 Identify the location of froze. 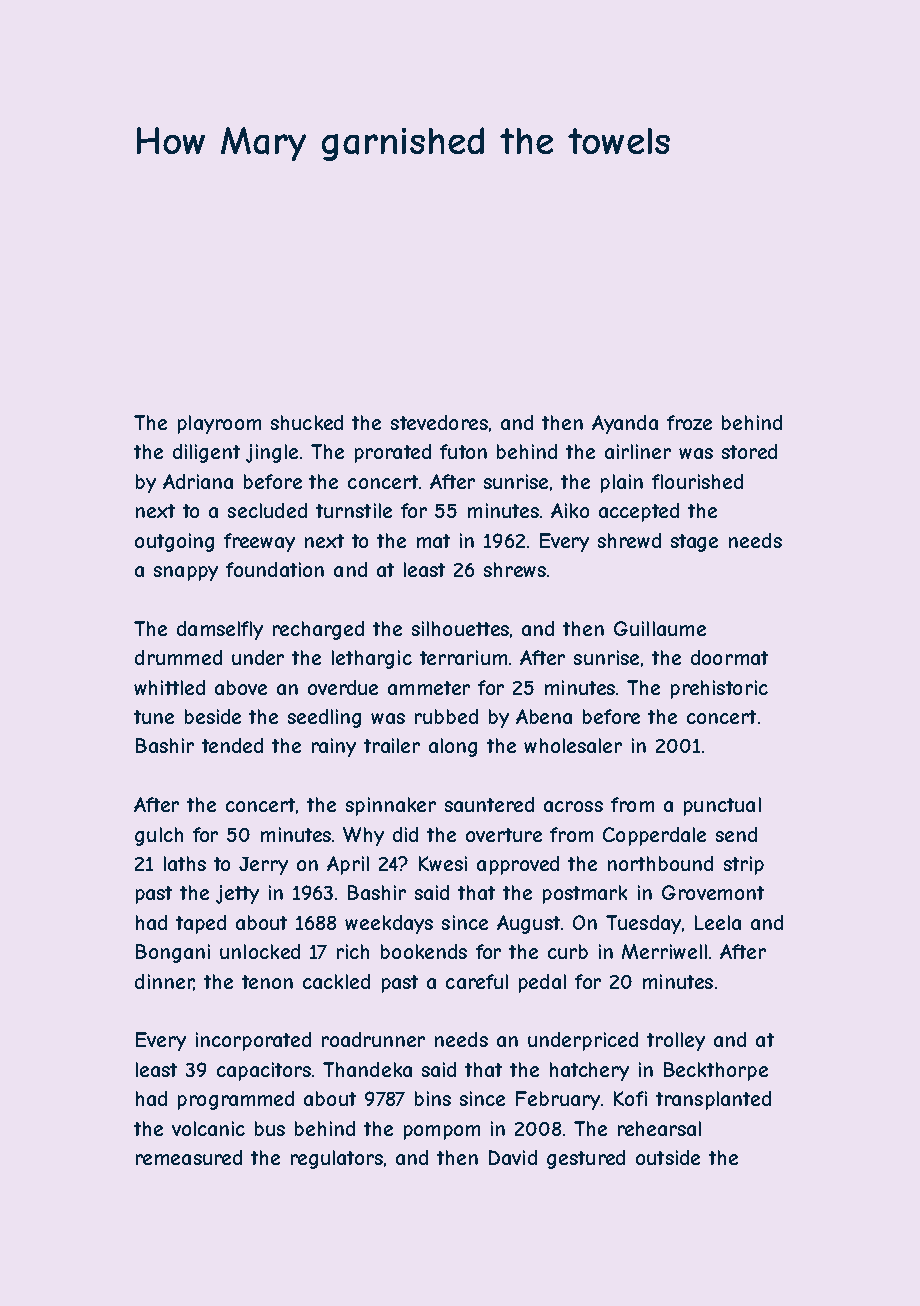
(689, 422).
